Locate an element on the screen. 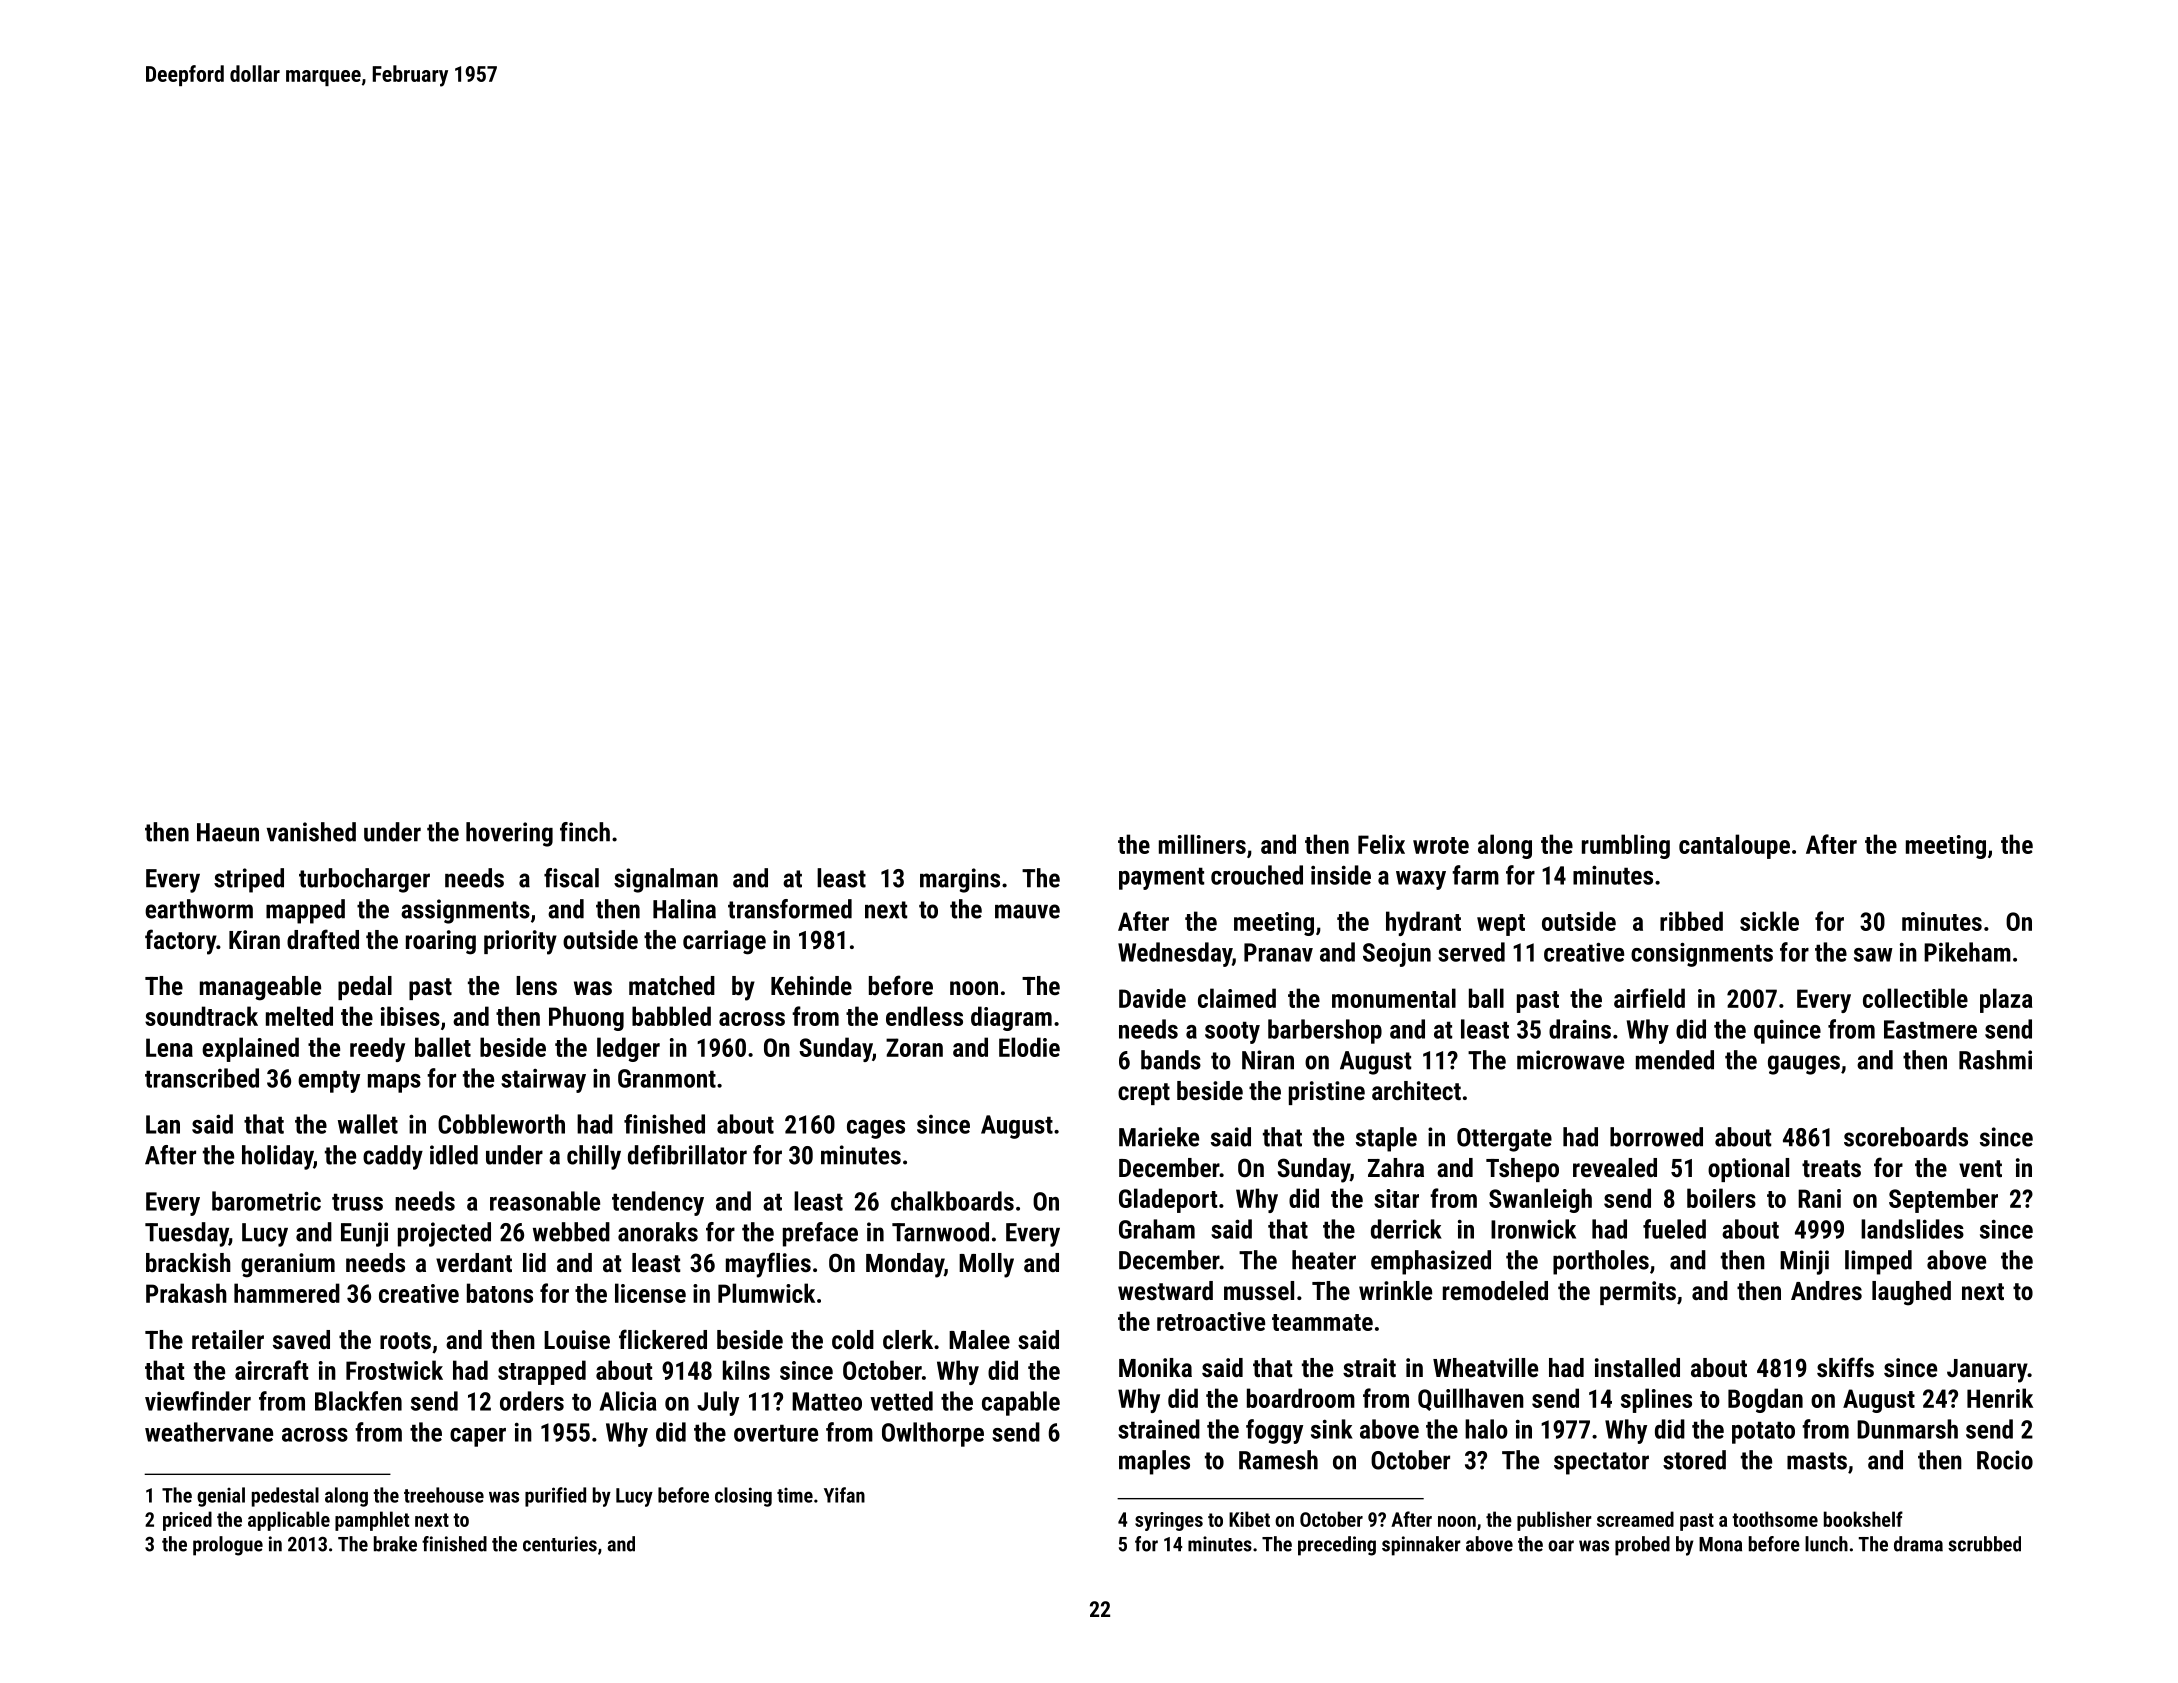 This screenshot has height=1683, width=2178. signalman is located at coordinates (666, 880).
